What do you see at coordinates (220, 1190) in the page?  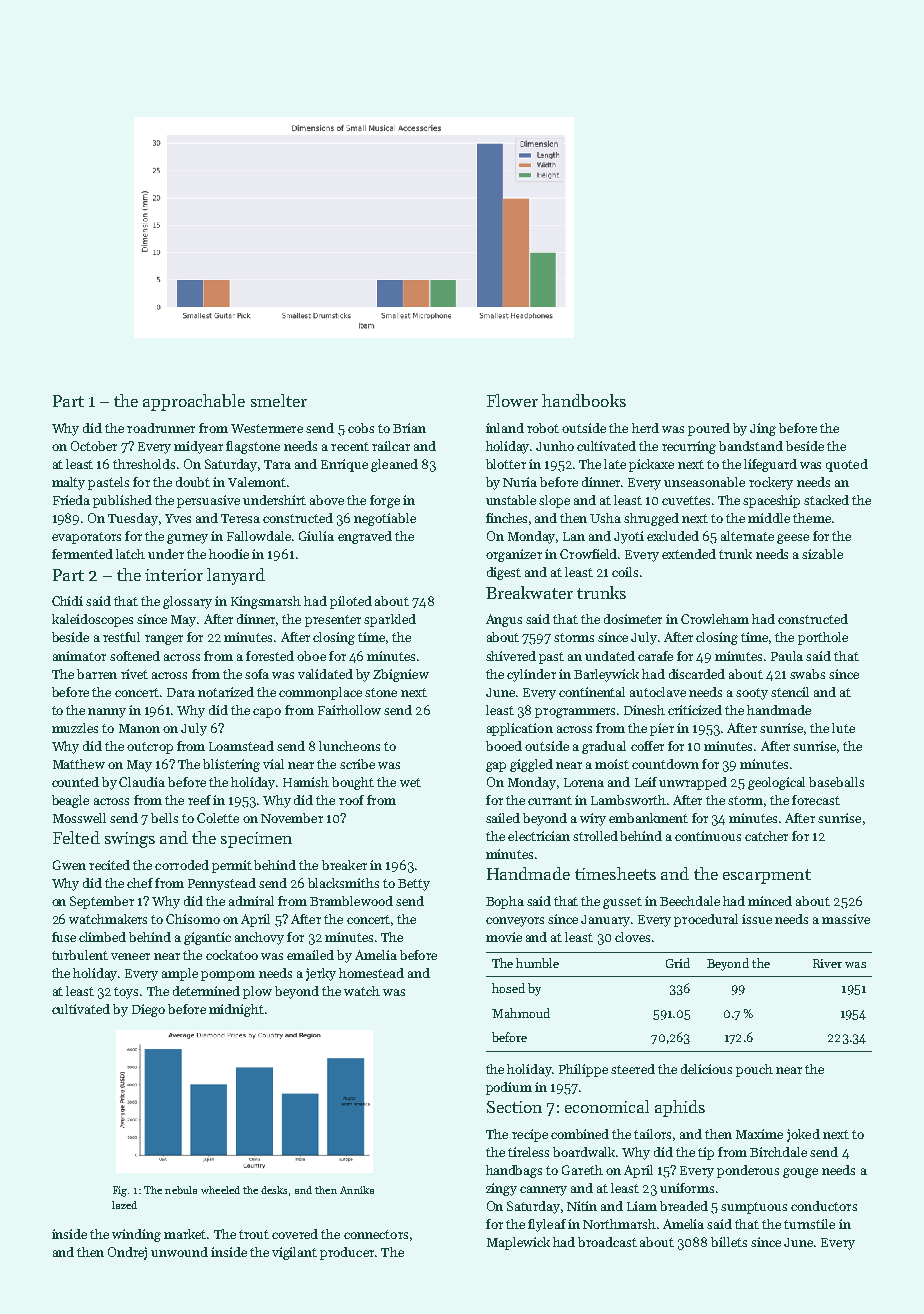 I see `wheeled` at bounding box center [220, 1190].
